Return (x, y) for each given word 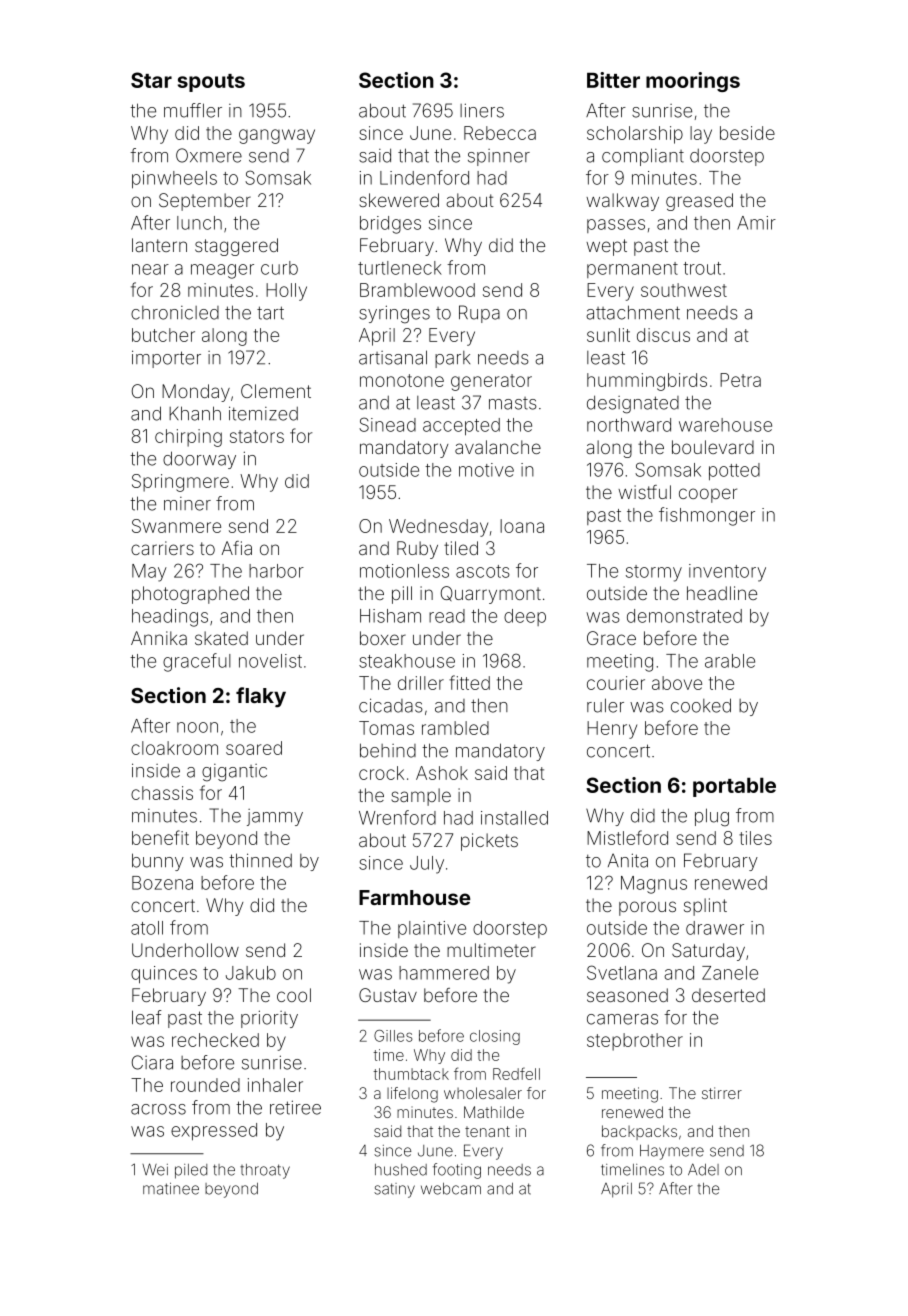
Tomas (386, 728)
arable (730, 661)
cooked (701, 705)
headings (170, 618)
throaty (265, 1171)
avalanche (498, 447)
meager (222, 271)
